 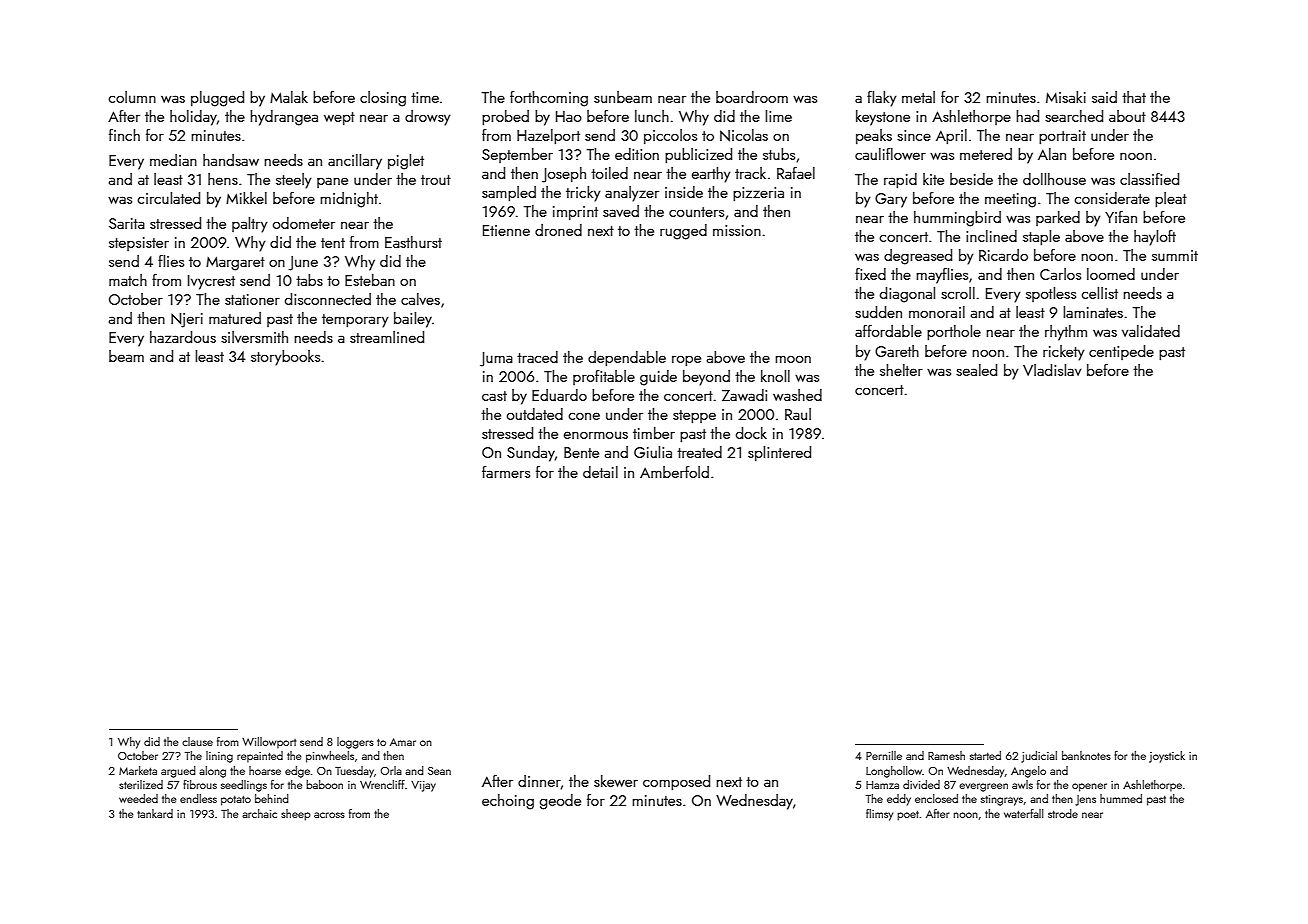 I want to click on Giulia, so click(x=653, y=452).
